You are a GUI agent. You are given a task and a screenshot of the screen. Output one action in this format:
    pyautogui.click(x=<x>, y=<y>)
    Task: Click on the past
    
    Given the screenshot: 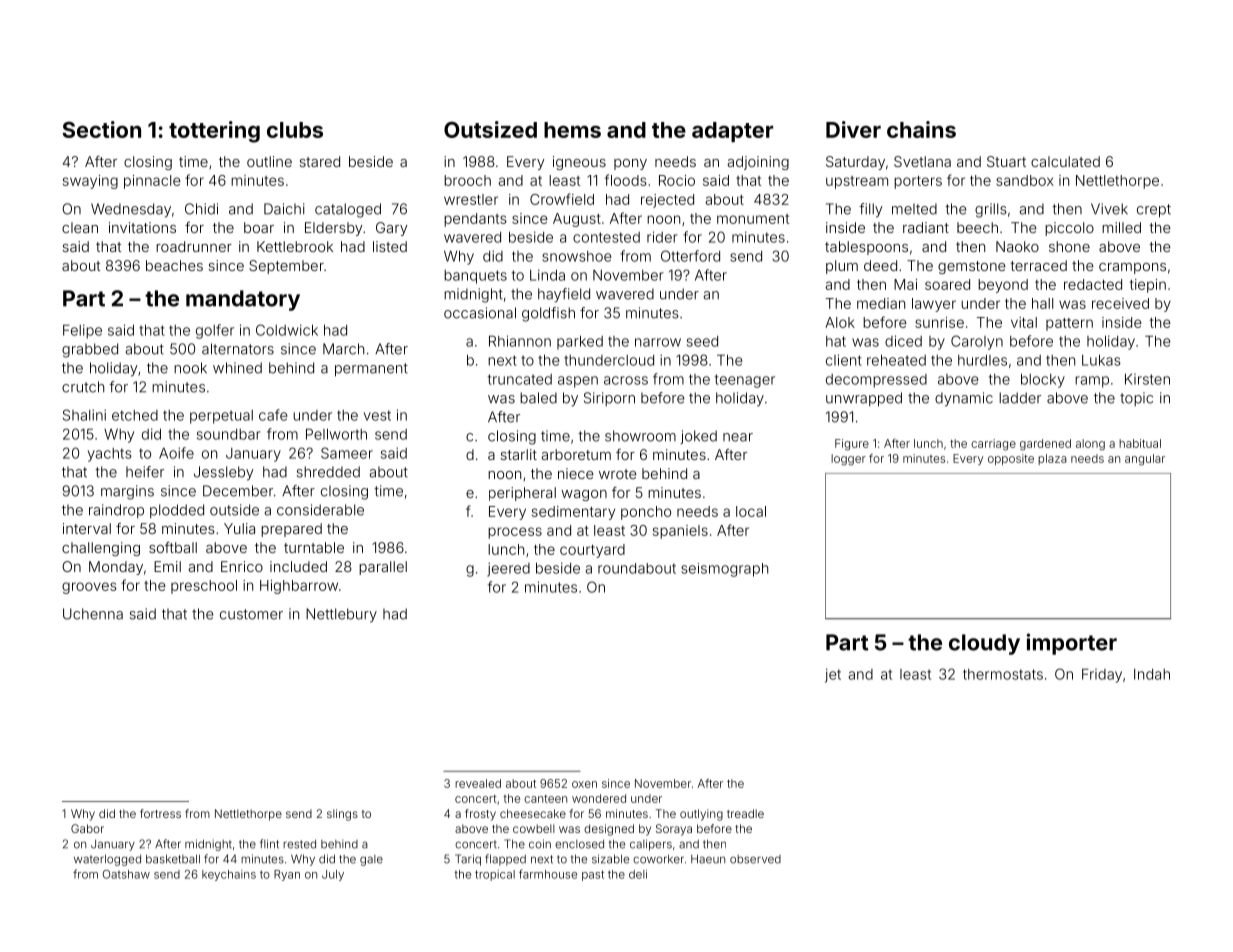 What is the action you would take?
    pyautogui.click(x=593, y=875)
